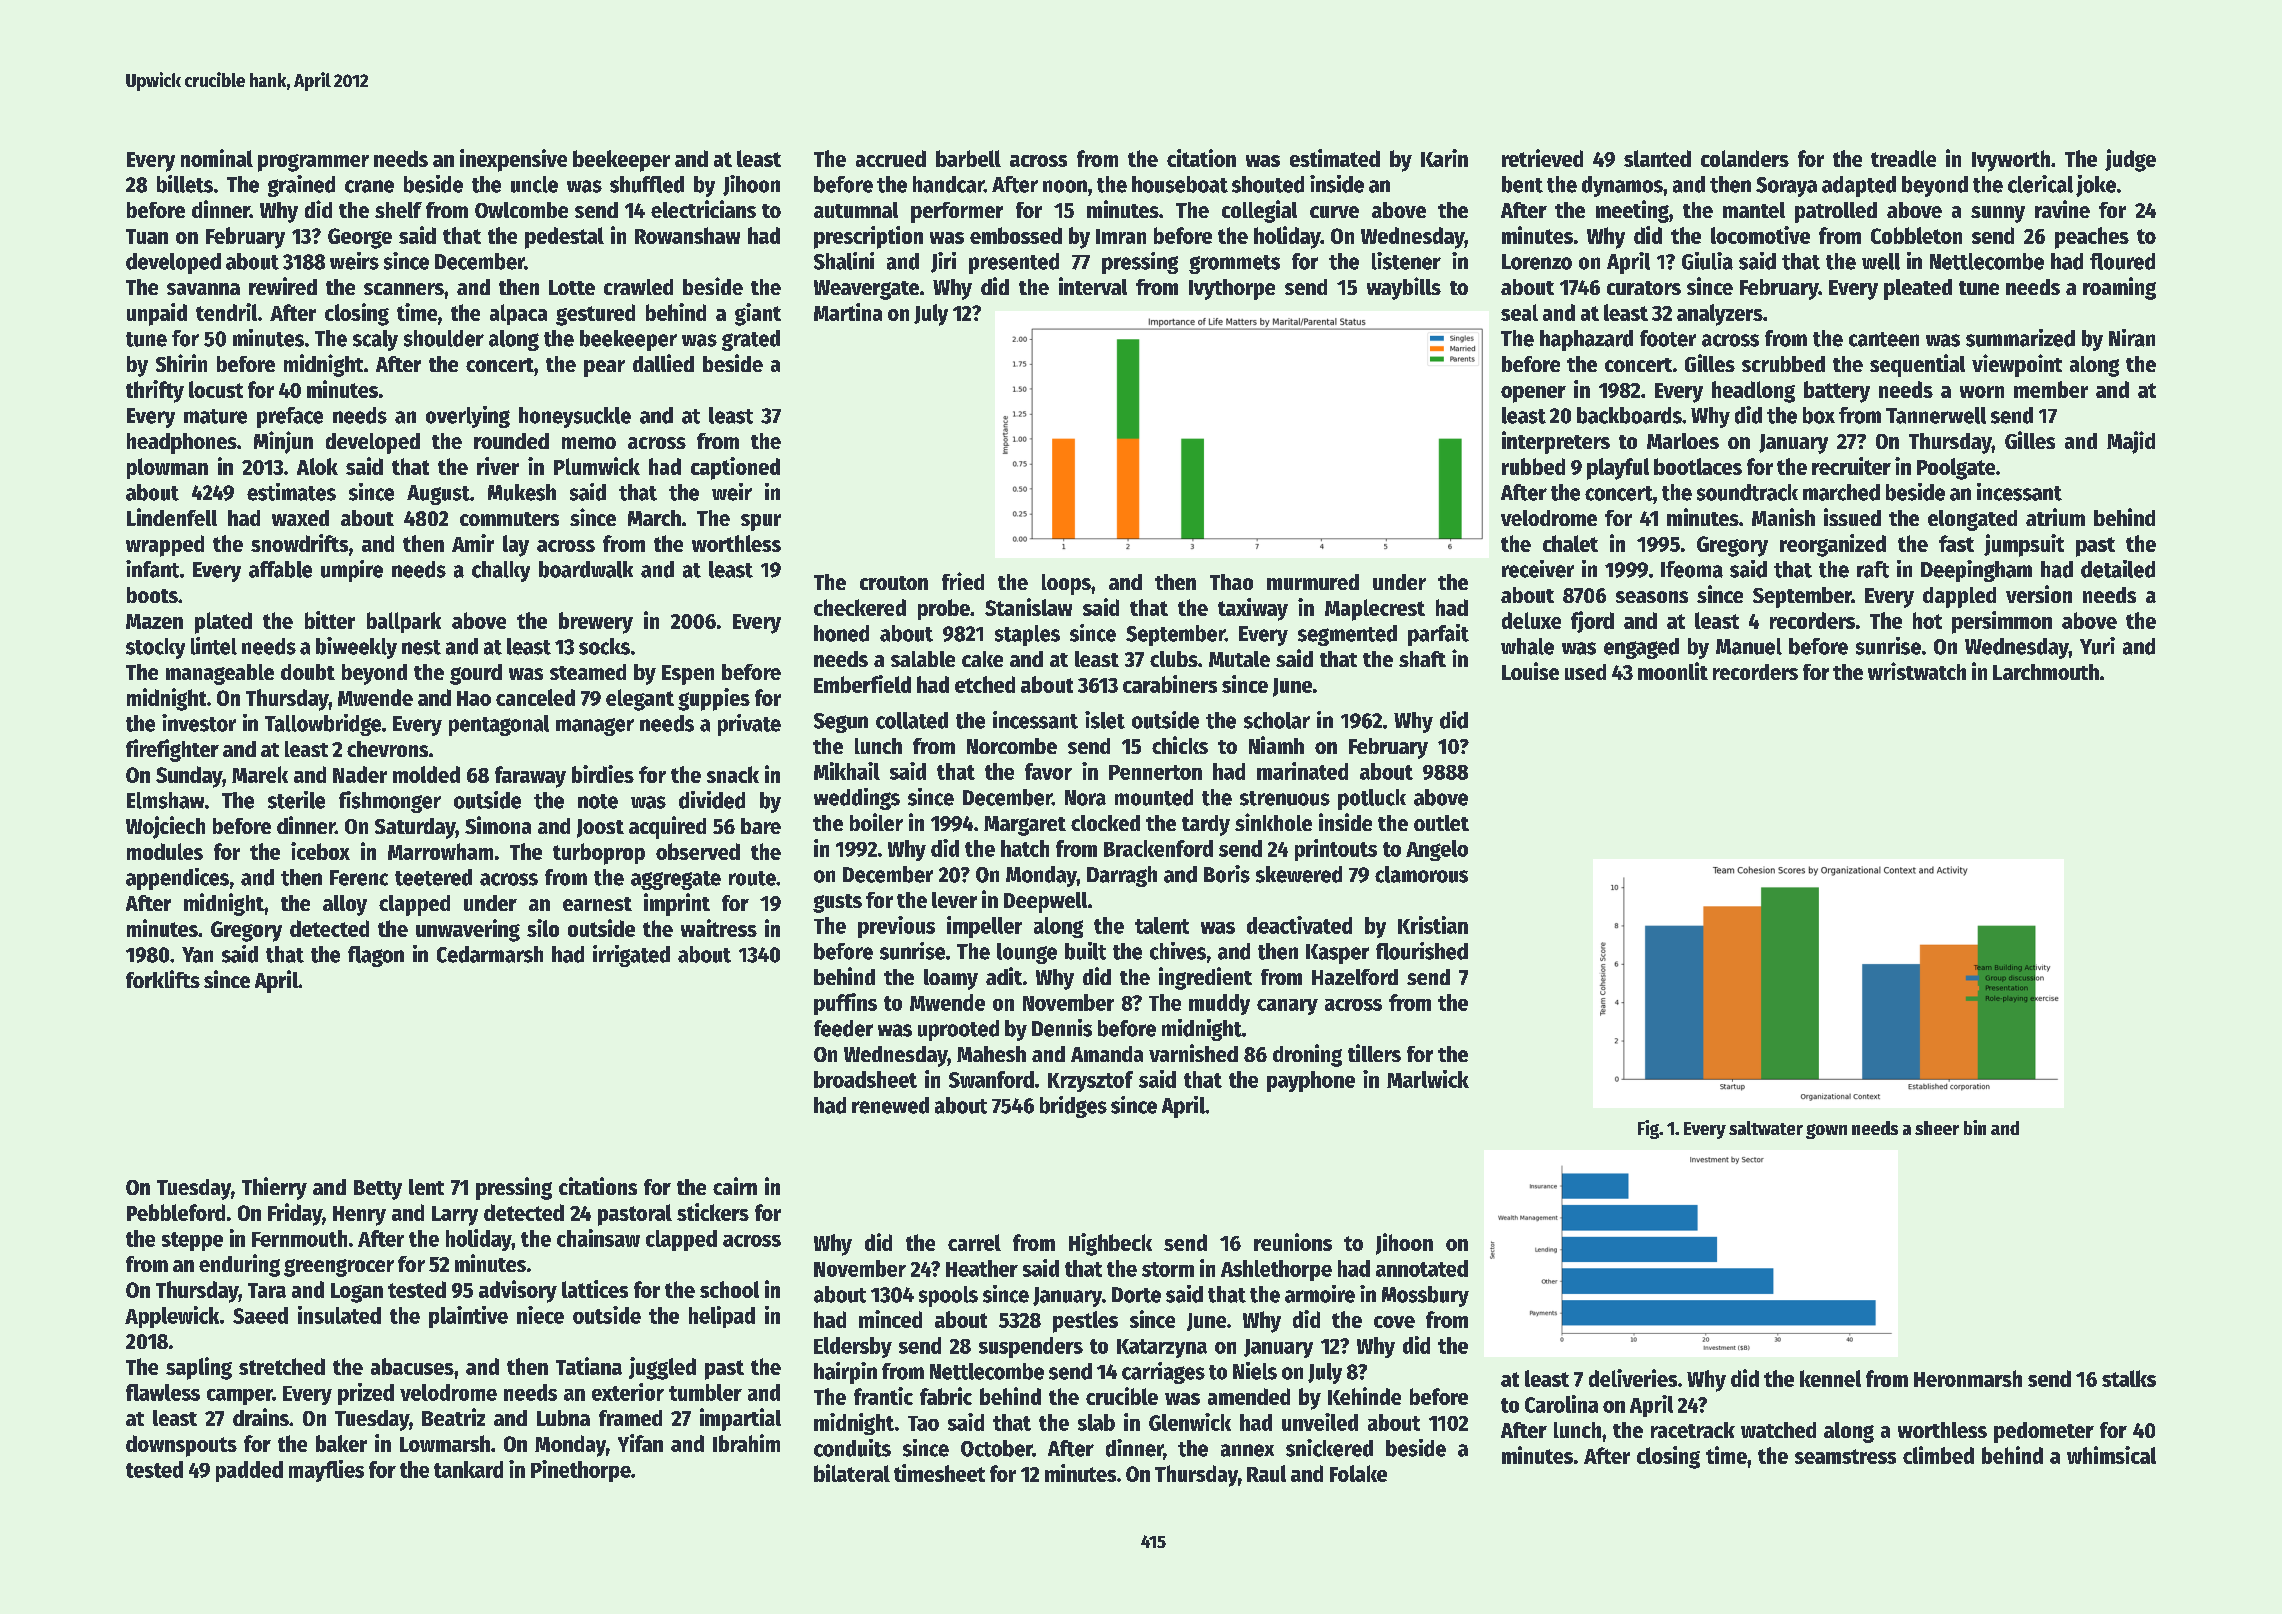  Describe the element at coordinates (735, 1186) in the screenshot. I see `cairn` at that location.
